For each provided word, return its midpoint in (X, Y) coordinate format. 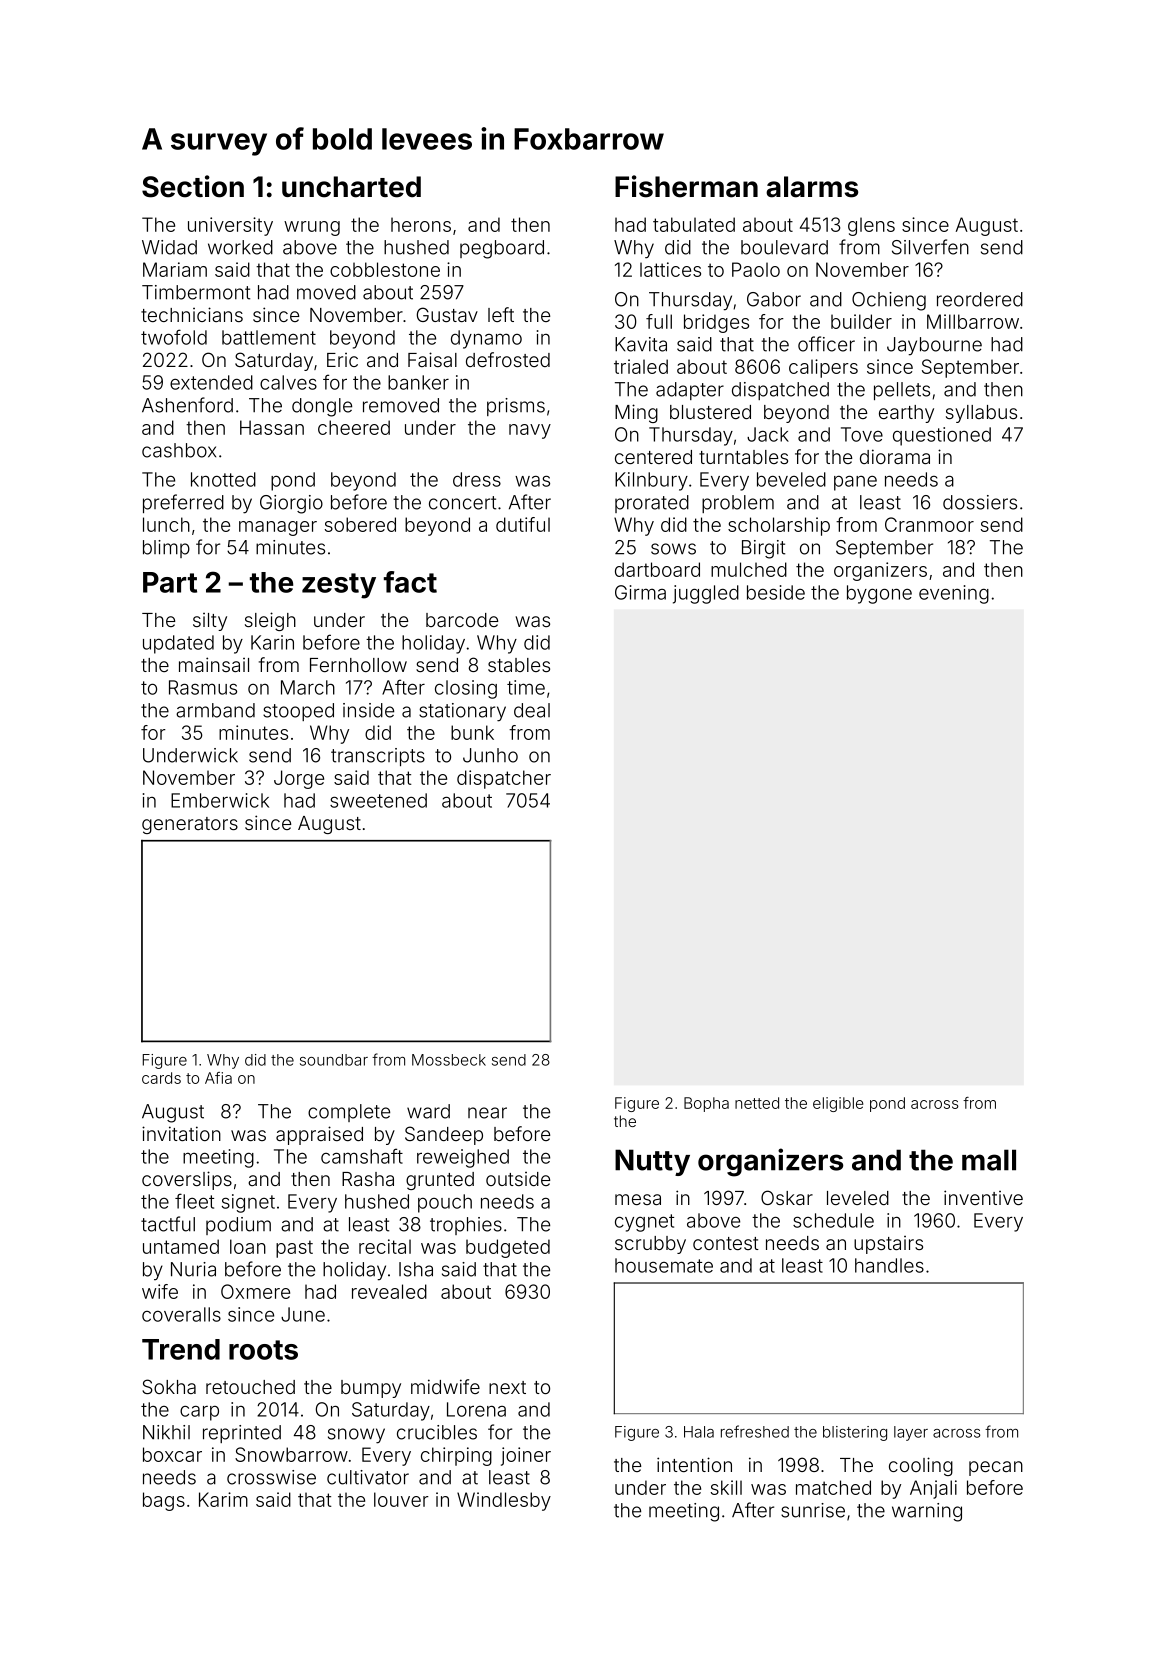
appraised (319, 1135)
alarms (812, 187)
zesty (339, 586)
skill (726, 1487)
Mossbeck (449, 1060)
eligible (838, 1104)
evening (954, 594)
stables (519, 665)
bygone (879, 594)
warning (927, 1512)
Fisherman (686, 186)
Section (193, 186)
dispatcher (504, 779)
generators (190, 825)
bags (164, 1501)
